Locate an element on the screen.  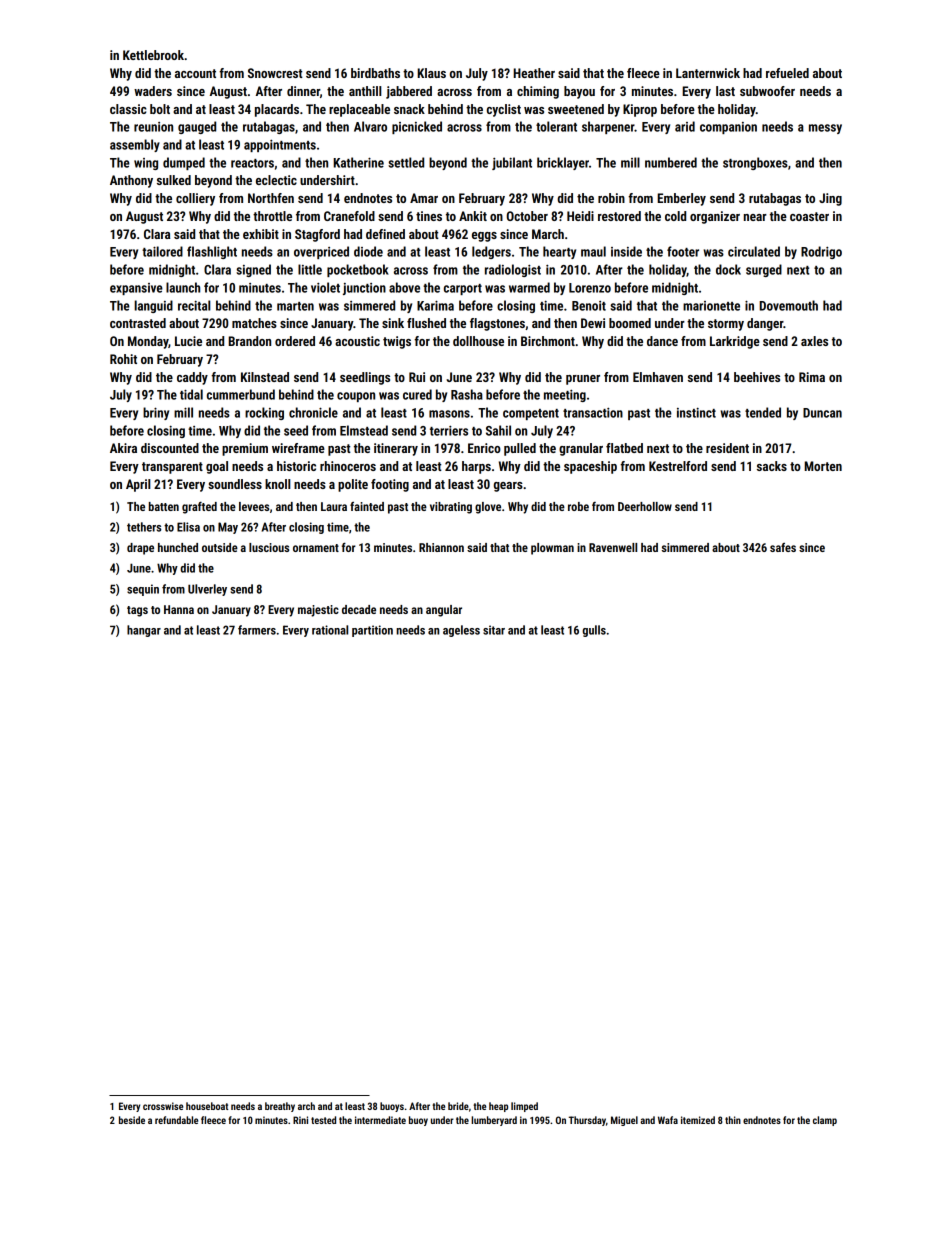
gulls is located at coordinates (594, 631).
